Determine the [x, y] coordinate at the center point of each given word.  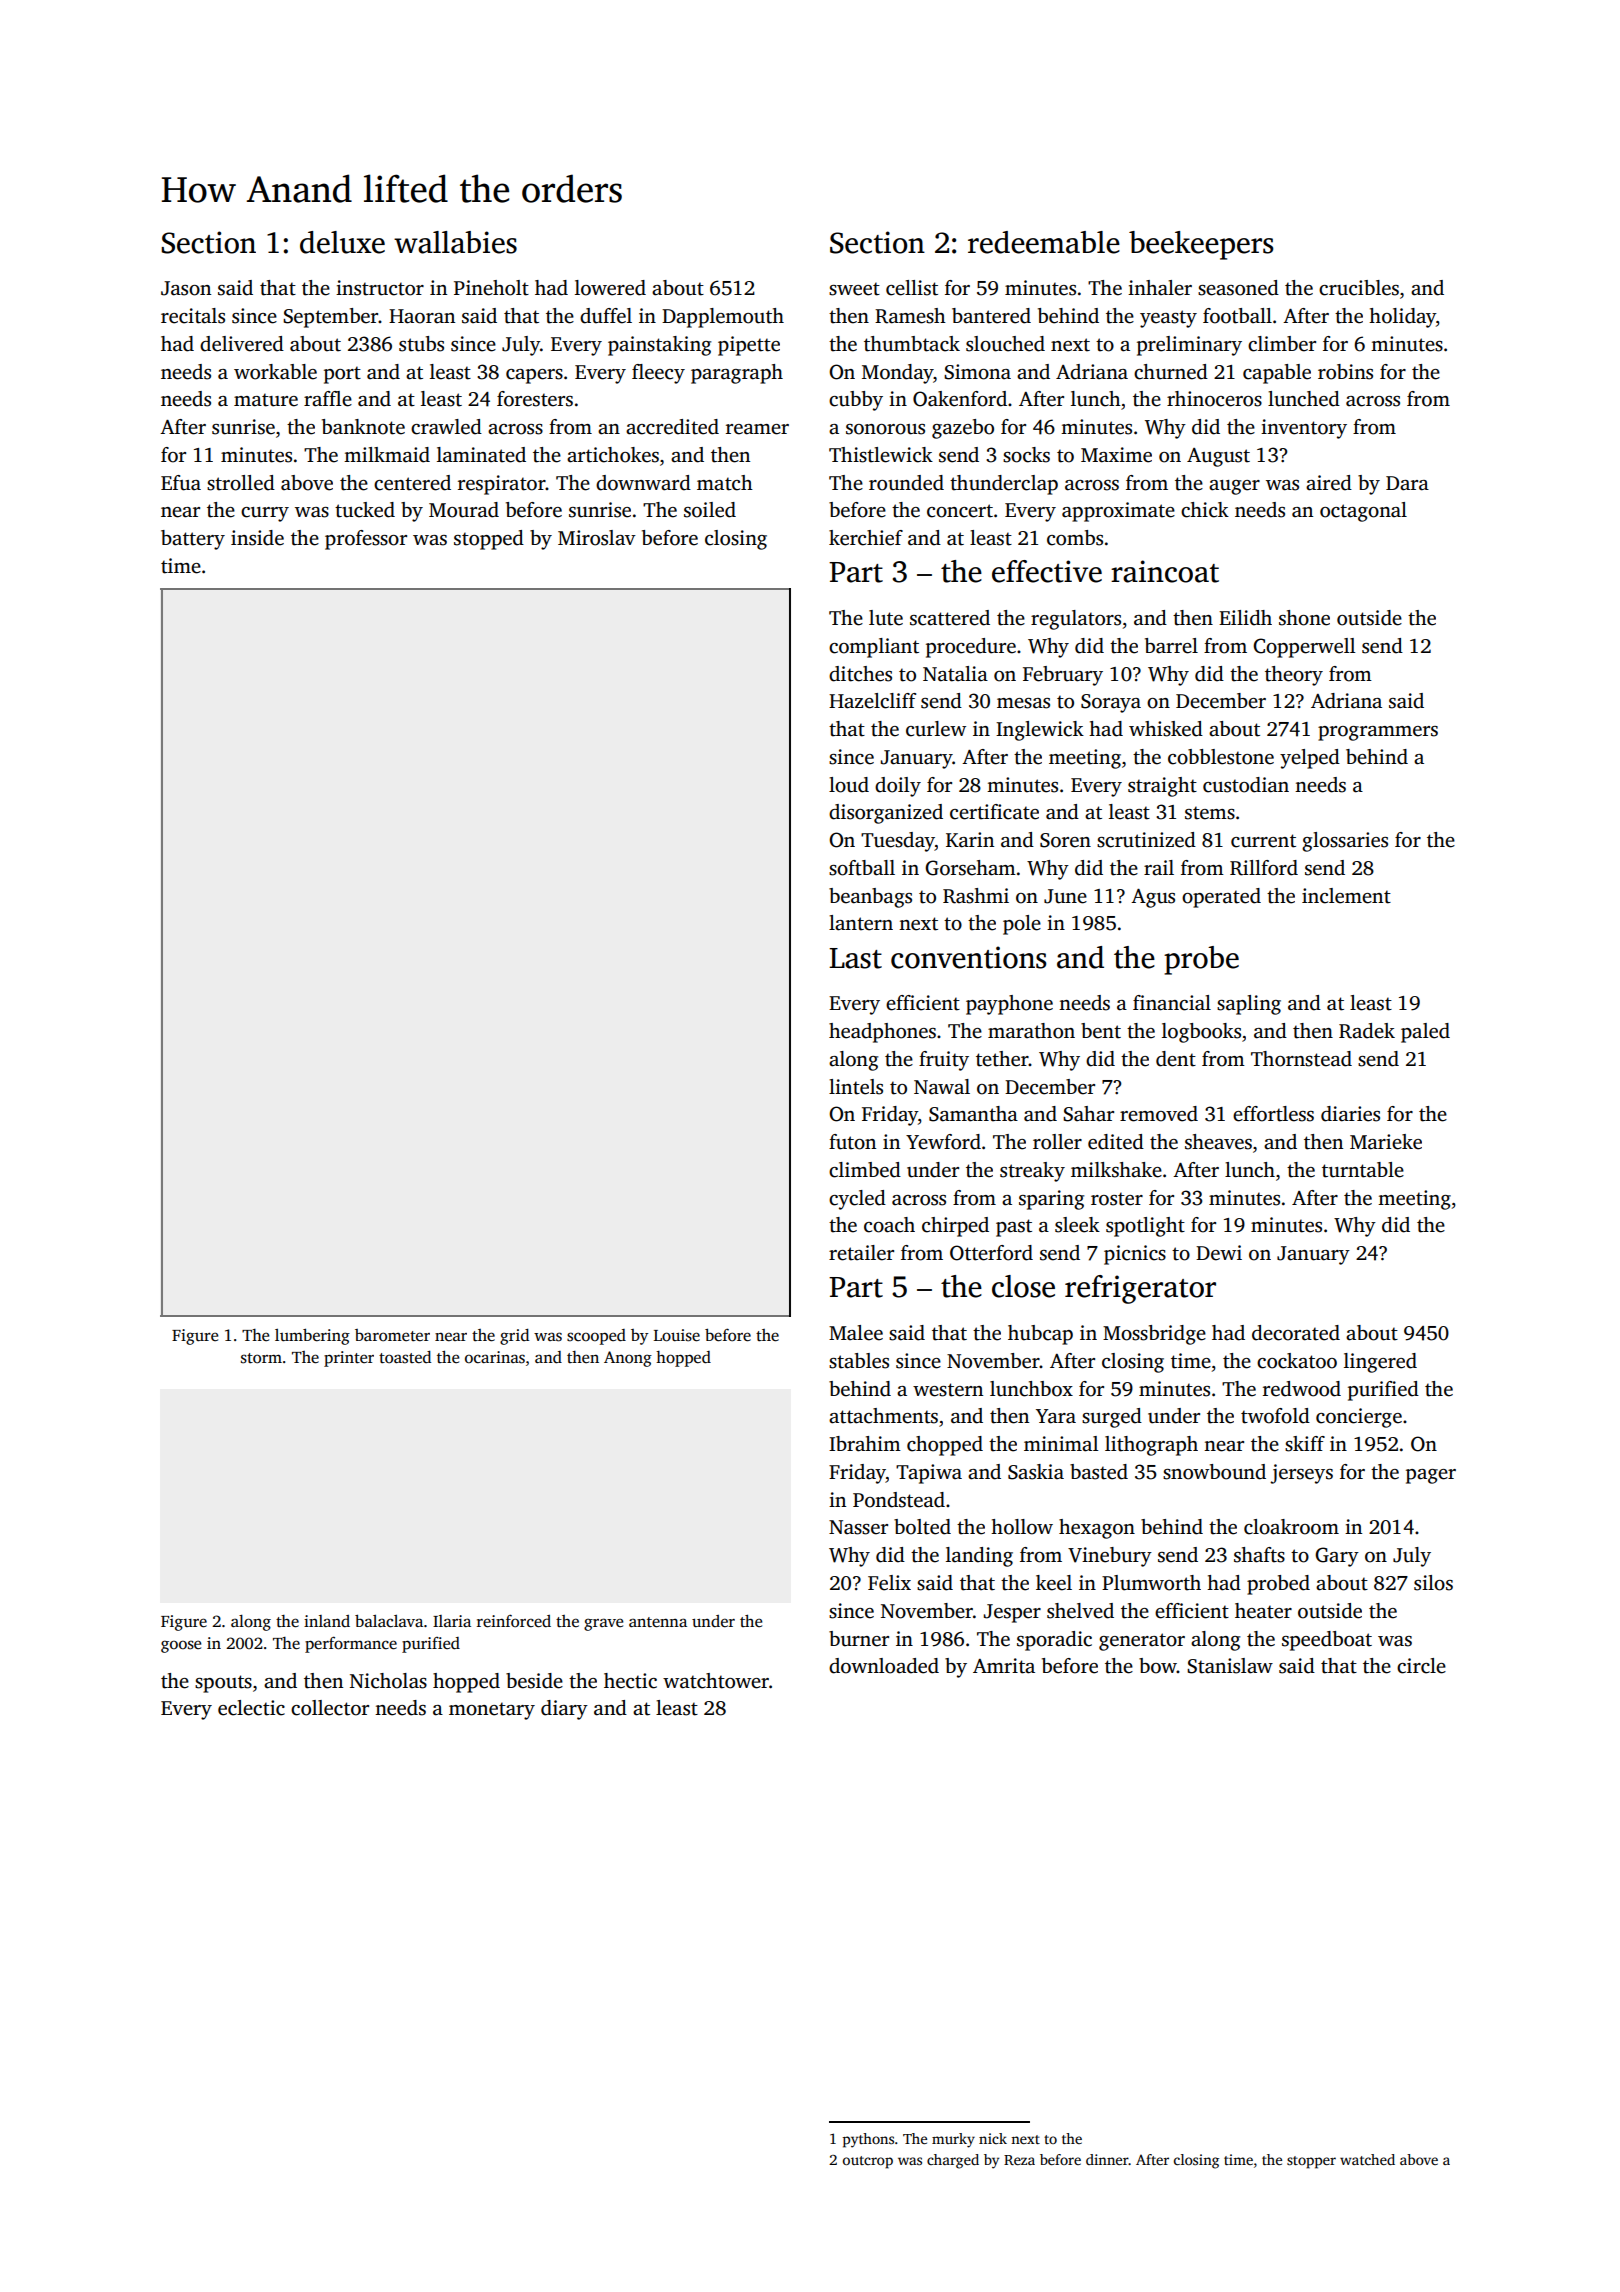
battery [193, 540]
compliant [874, 648]
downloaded [884, 1666]
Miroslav [597, 538]
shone [1304, 618]
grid [514, 1337]
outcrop [868, 2162]
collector [330, 1708]
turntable [1363, 1170]
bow [1158, 1666]
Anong [628, 1359]
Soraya [1111, 703]
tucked [365, 510]
